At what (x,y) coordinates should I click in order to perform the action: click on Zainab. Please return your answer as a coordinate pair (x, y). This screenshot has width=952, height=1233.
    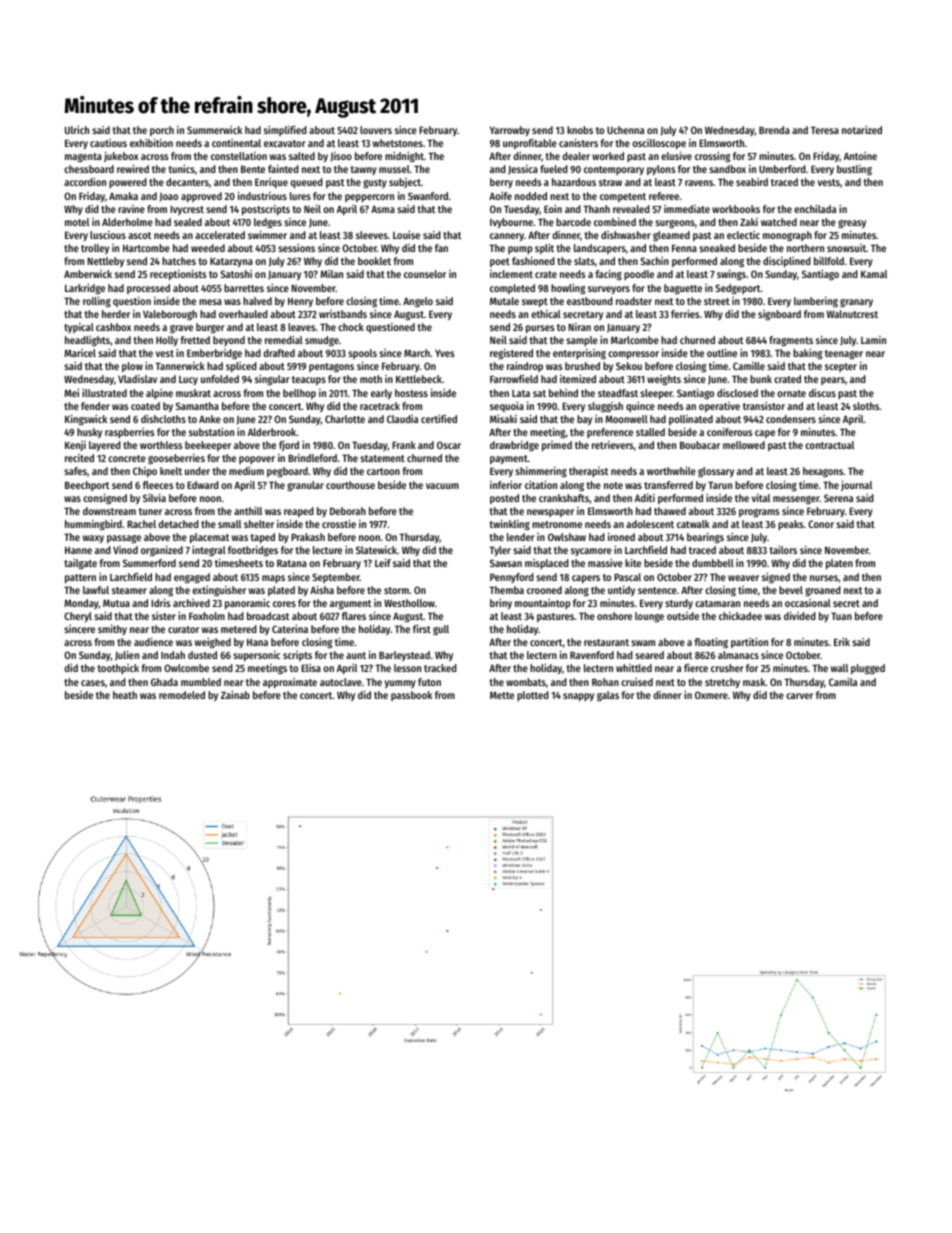
    Looking at the image, I should click on (235, 695).
